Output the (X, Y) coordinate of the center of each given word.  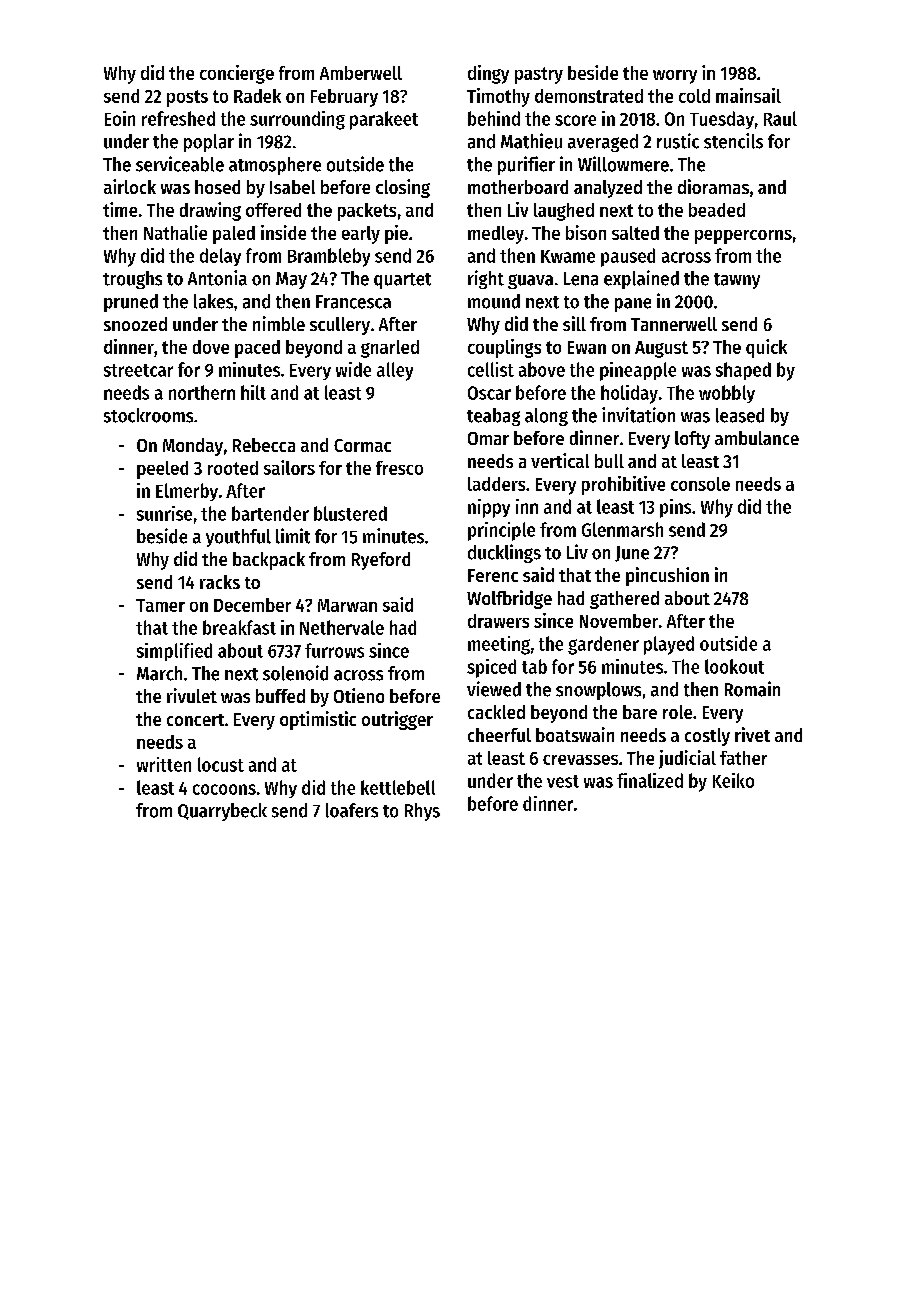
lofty (692, 440)
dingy (488, 74)
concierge (237, 74)
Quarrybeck (222, 812)
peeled (162, 470)
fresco (399, 468)
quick (766, 348)
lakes (213, 301)
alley (395, 371)
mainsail (748, 95)
